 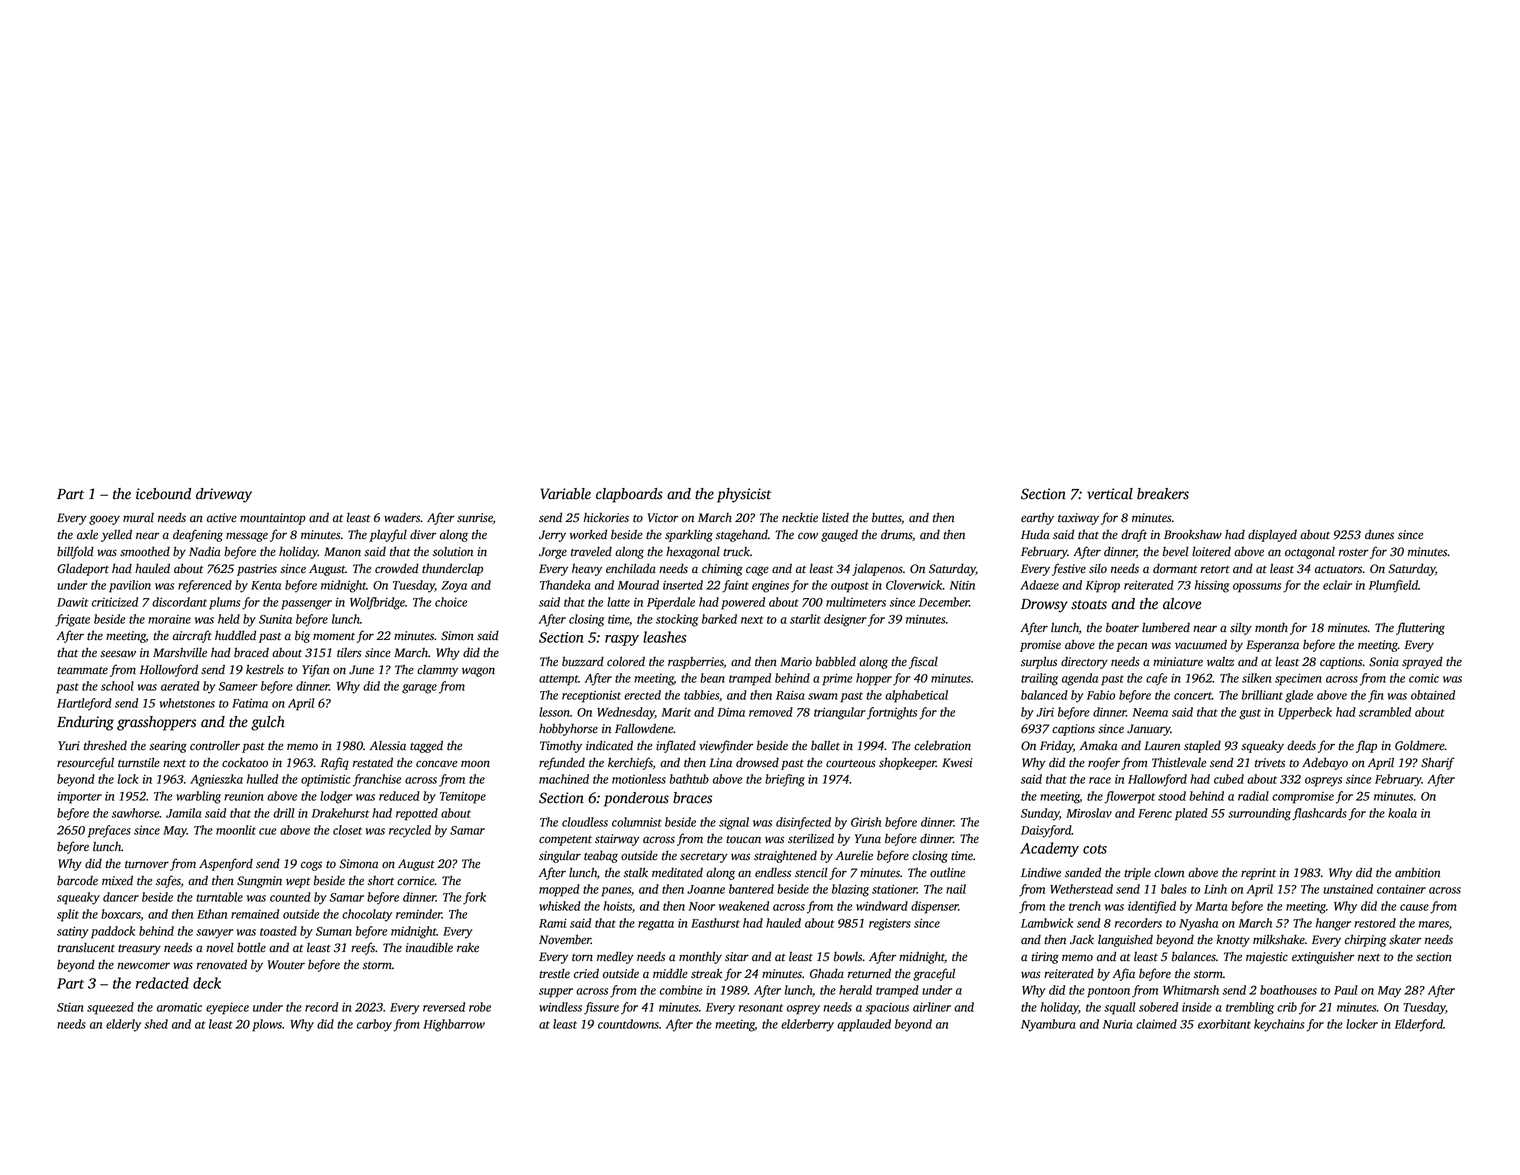 What do you see at coordinates (827, 973) in the document?
I see `Ghada` at bounding box center [827, 973].
